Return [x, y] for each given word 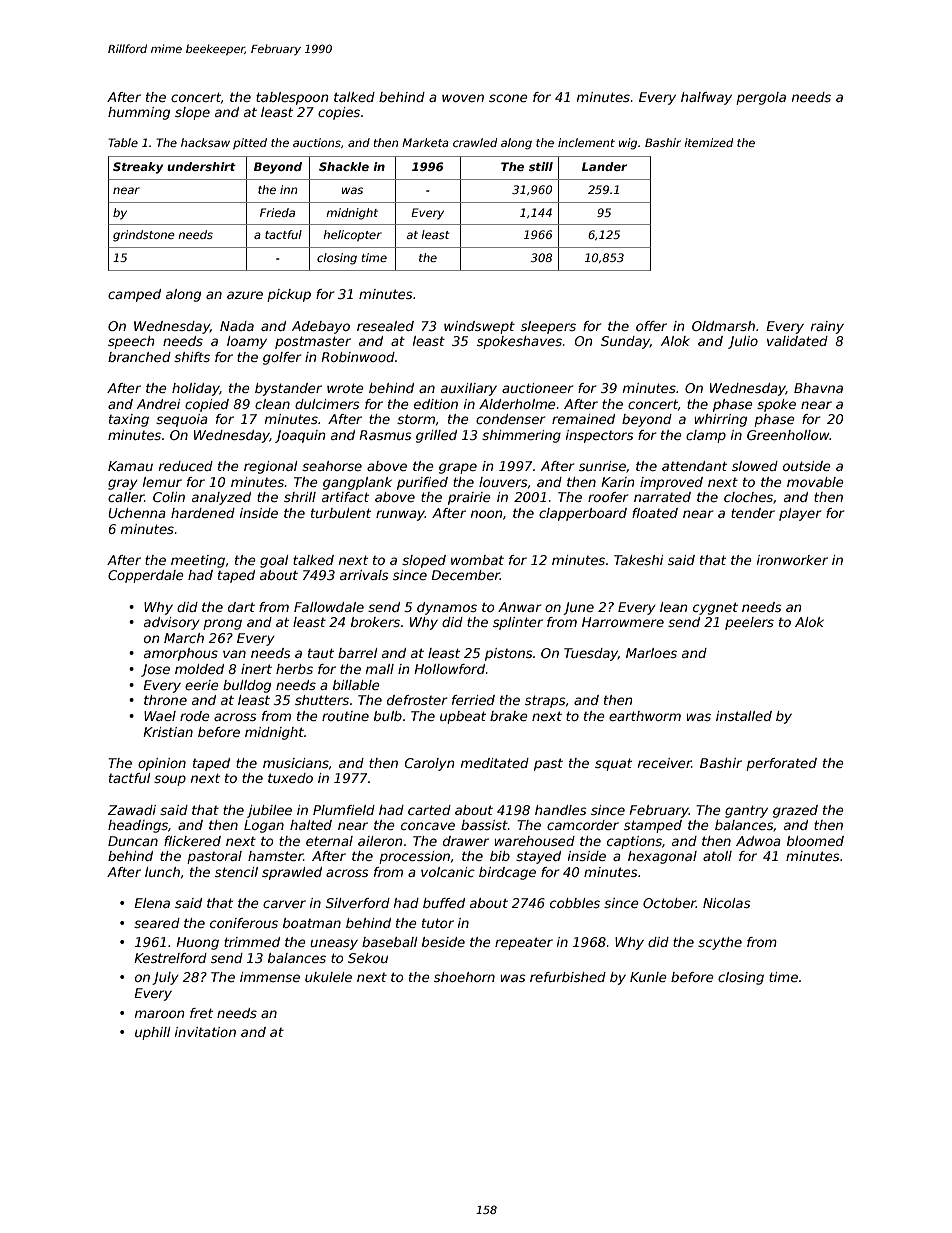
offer [651, 326]
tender [753, 513]
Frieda [277, 212]
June [578, 608]
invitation [205, 1032]
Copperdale [146, 576]
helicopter [352, 235]
